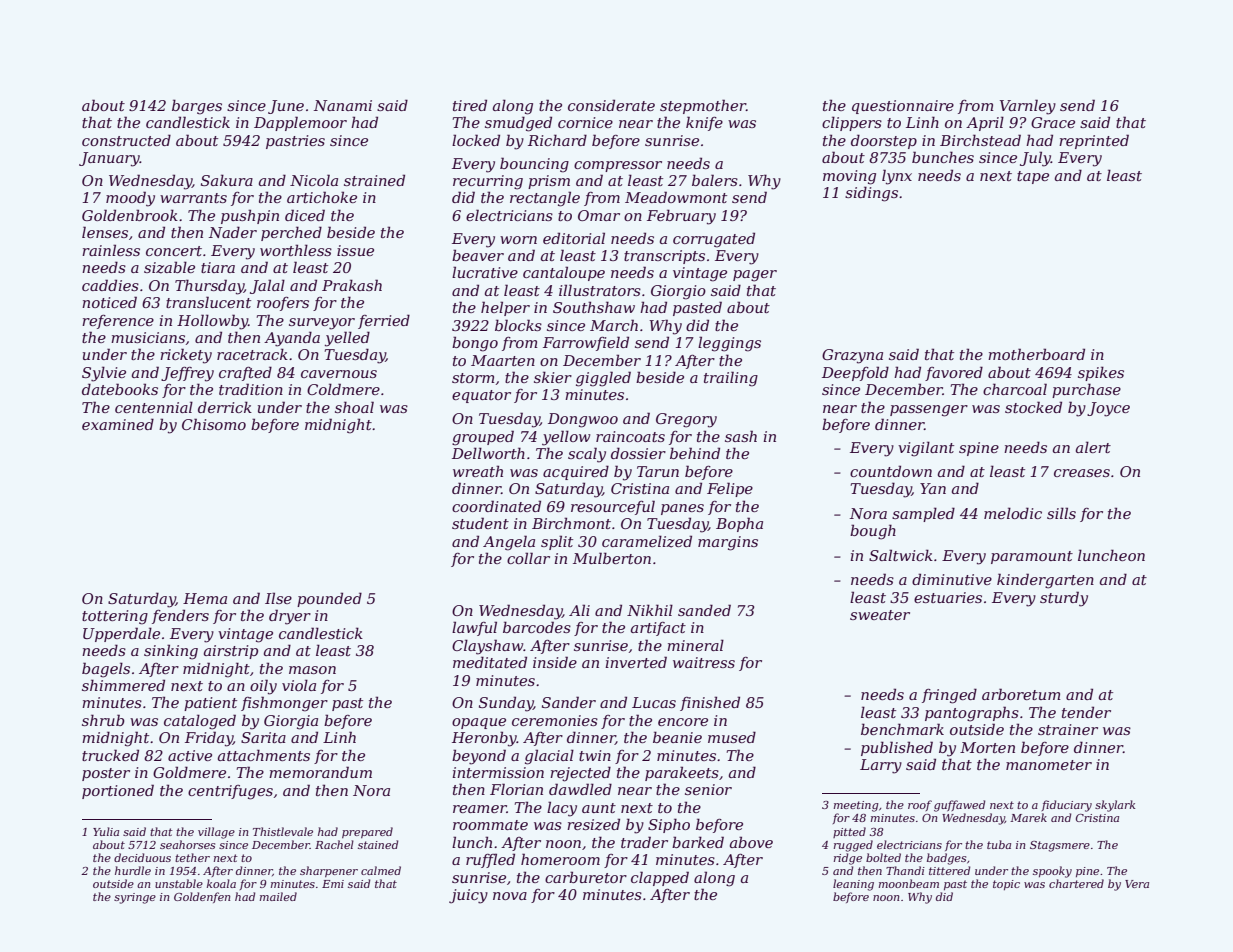  What do you see at coordinates (468, 896) in the screenshot?
I see `juicy` at bounding box center [468, 896].
